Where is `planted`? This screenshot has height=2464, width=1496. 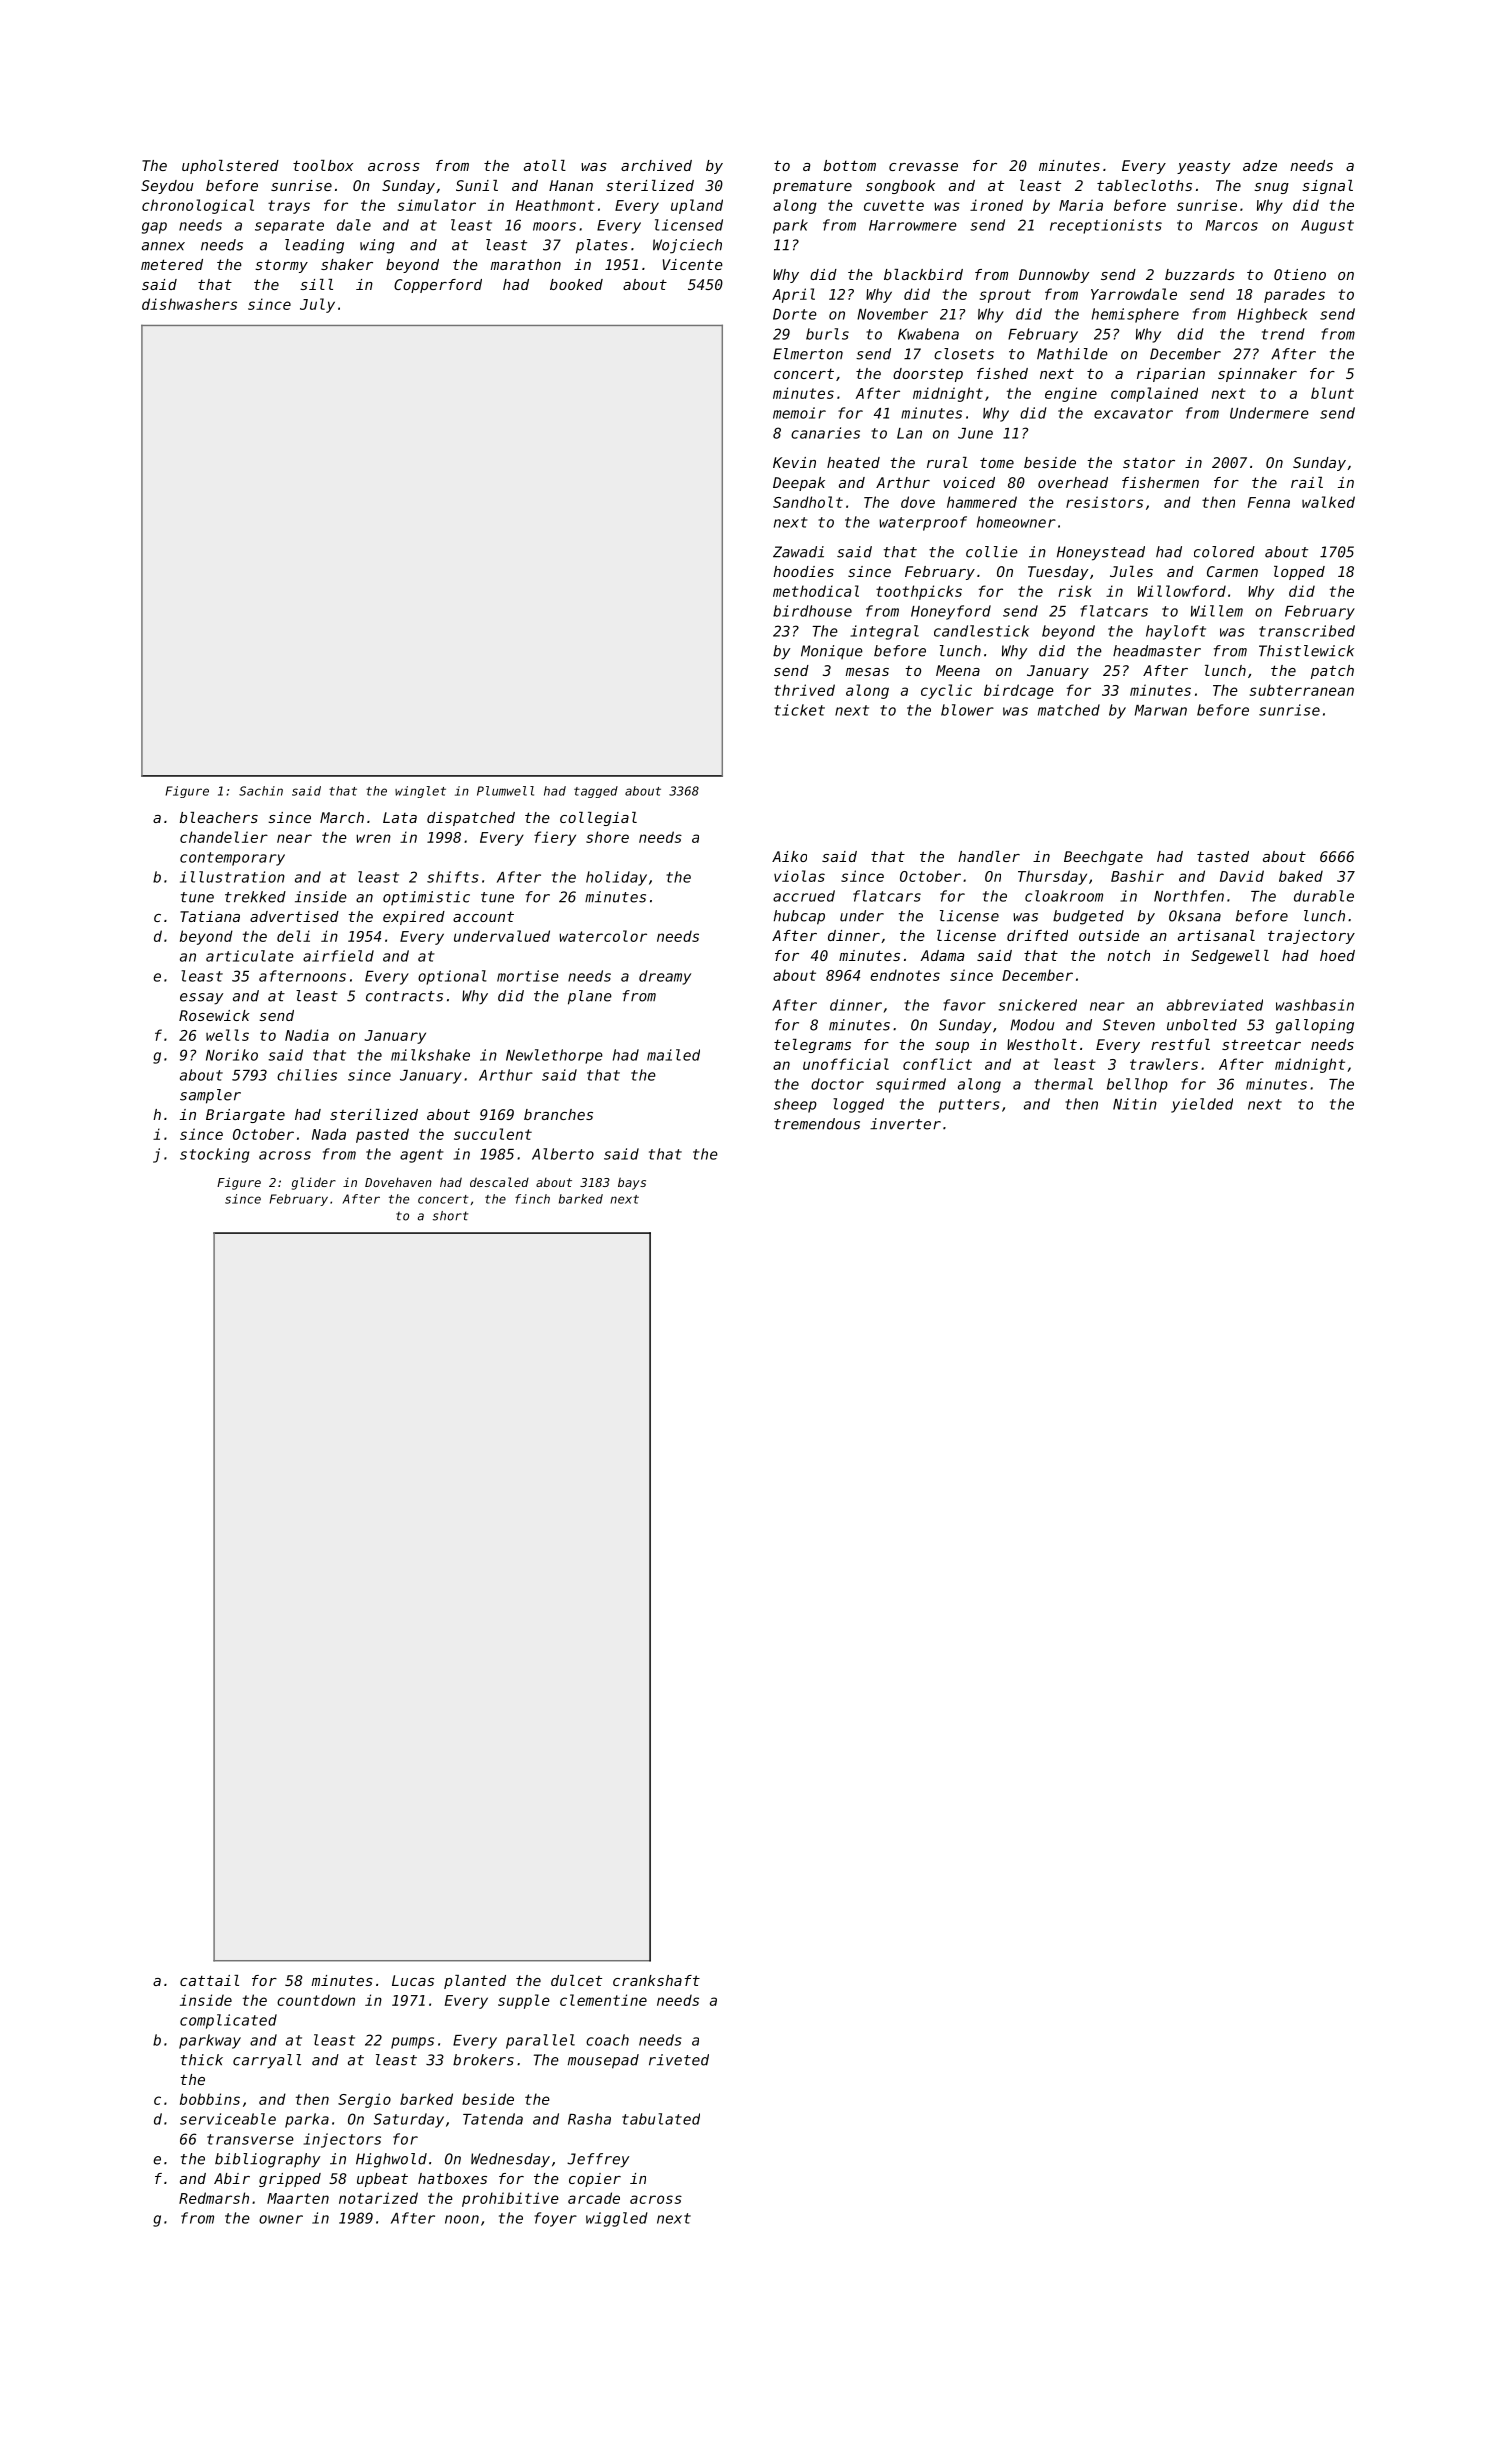 planted is located at coordinates (475, 1982).
